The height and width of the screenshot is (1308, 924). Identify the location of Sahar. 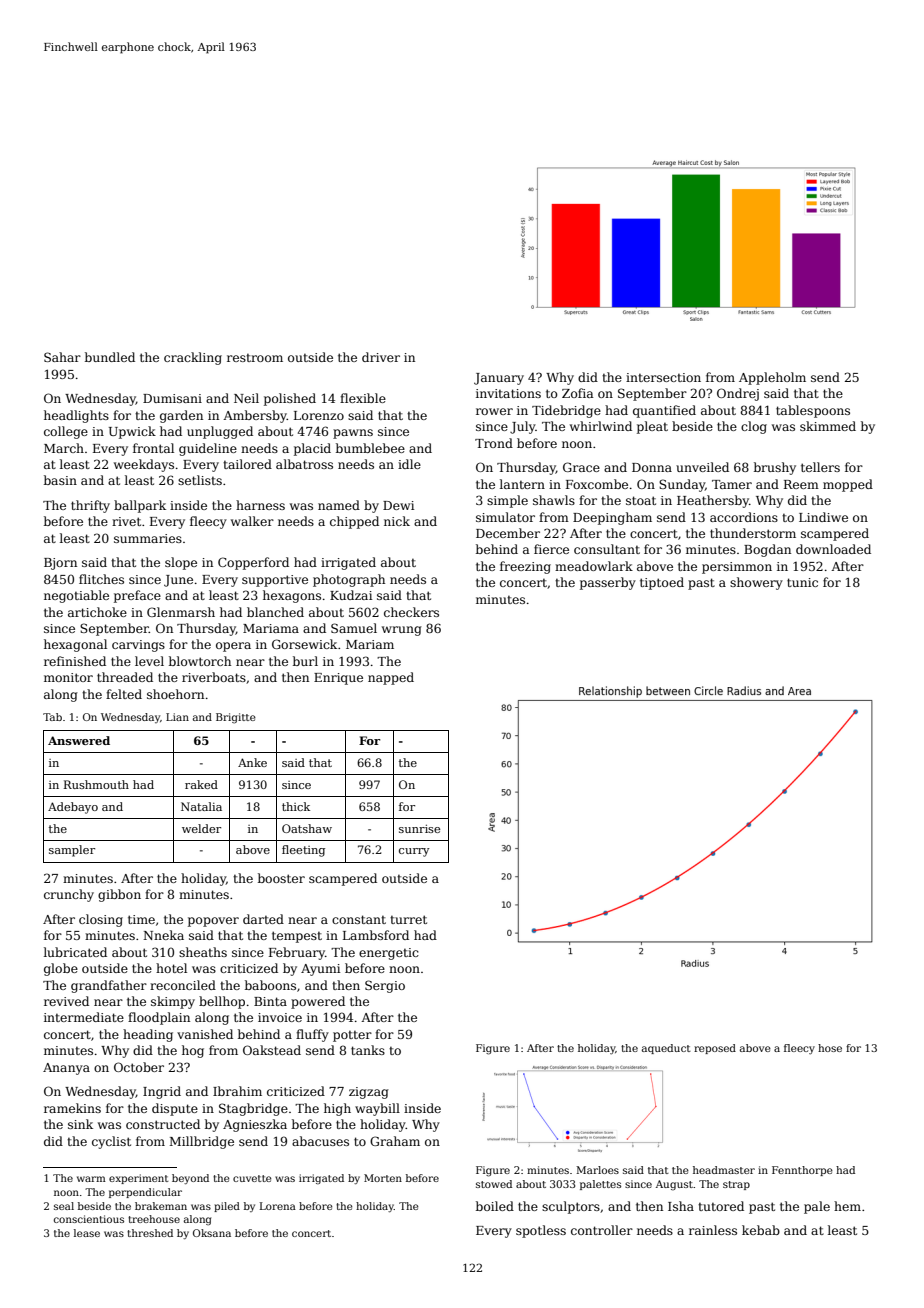
(62, 357).
